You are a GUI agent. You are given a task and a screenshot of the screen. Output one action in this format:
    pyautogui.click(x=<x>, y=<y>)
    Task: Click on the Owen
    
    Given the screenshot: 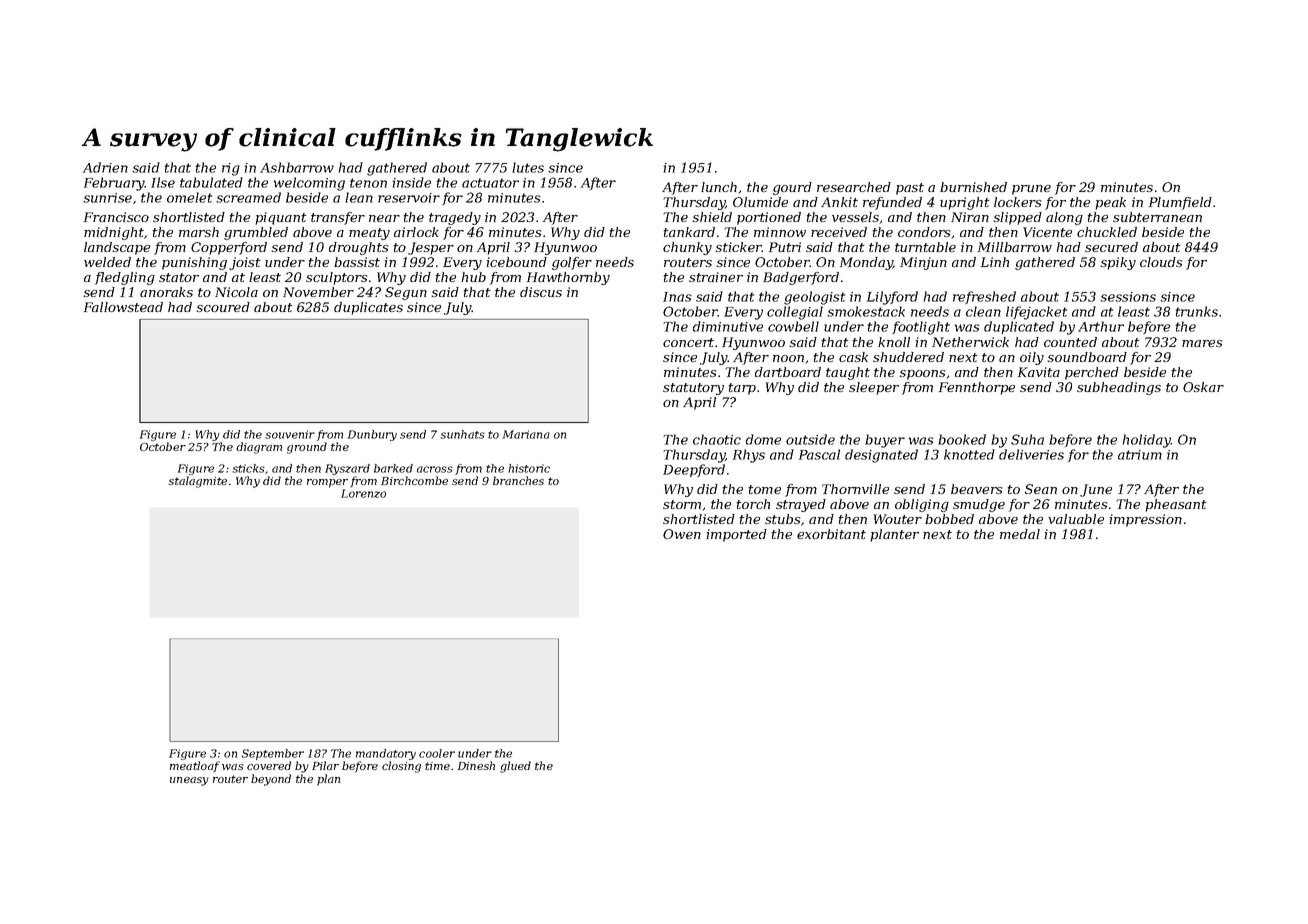 What is the action you would take?
    pyautogui.click(x=682, y=534)
